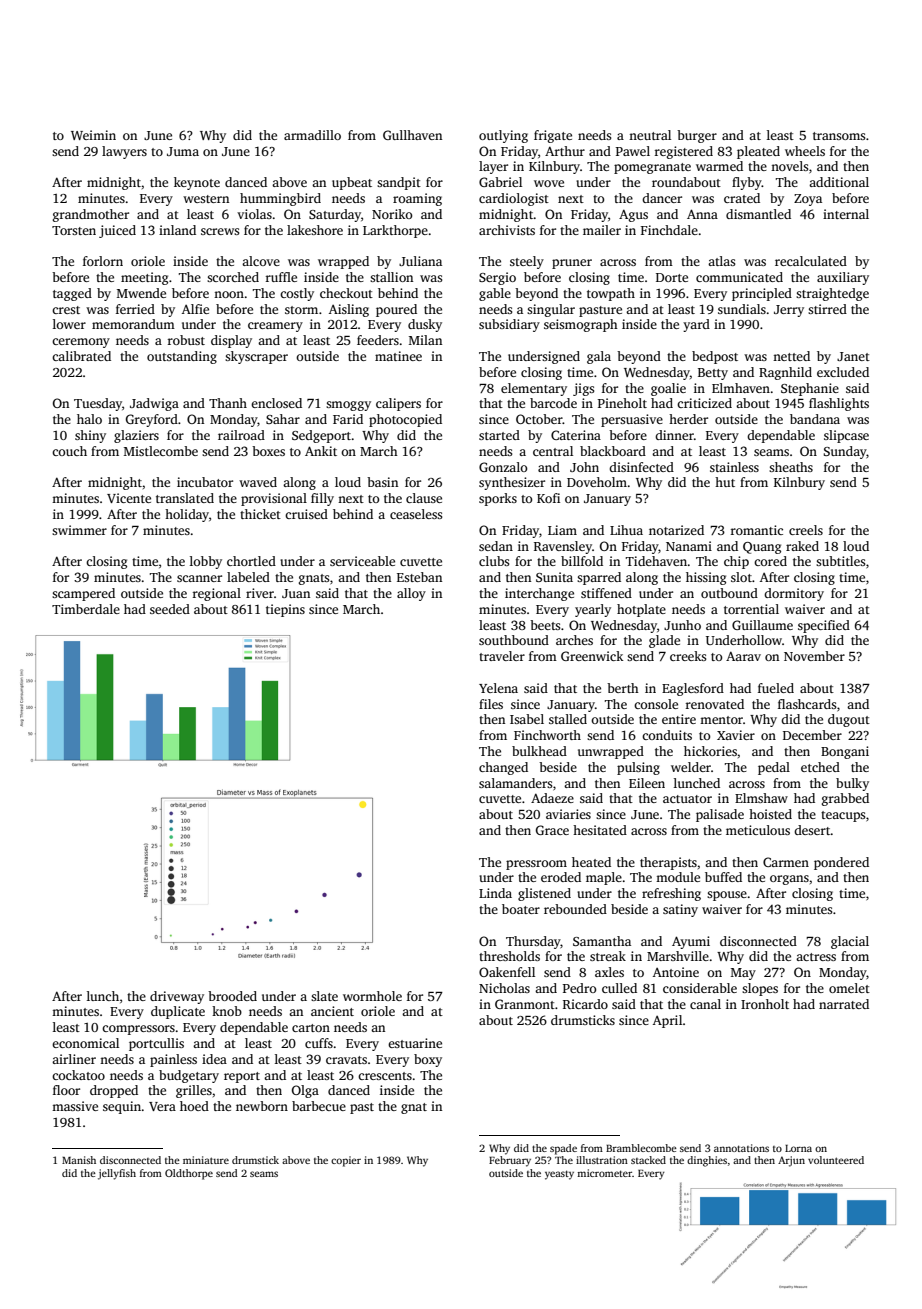  Describe the element at coordinates (189, 1174) in the screenshot. I see `Oldthorpe` at that location.
